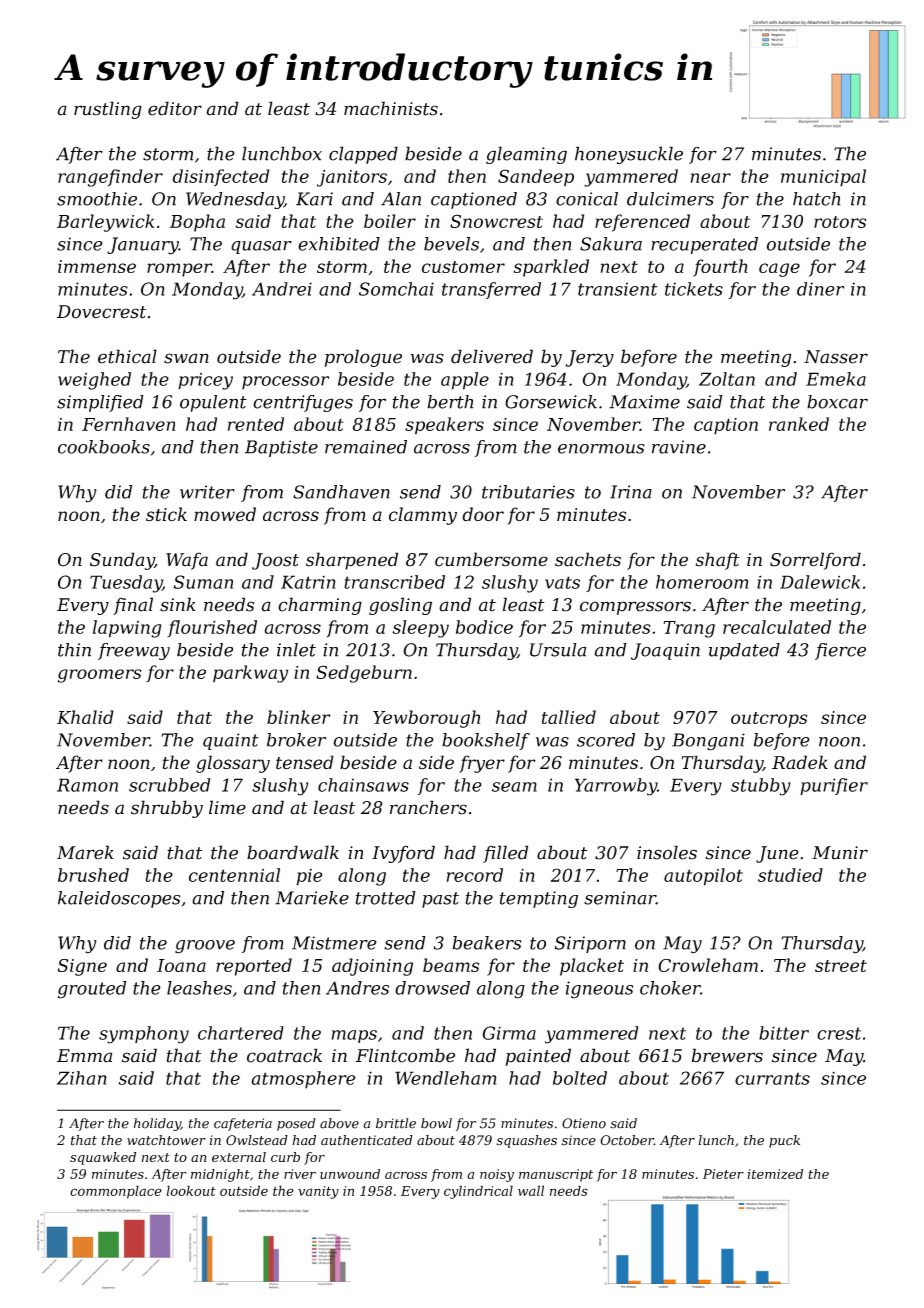  What do you see at coordinates (420, 629) in the document?
I see `sleepy` at bounding box center [420, 629].
